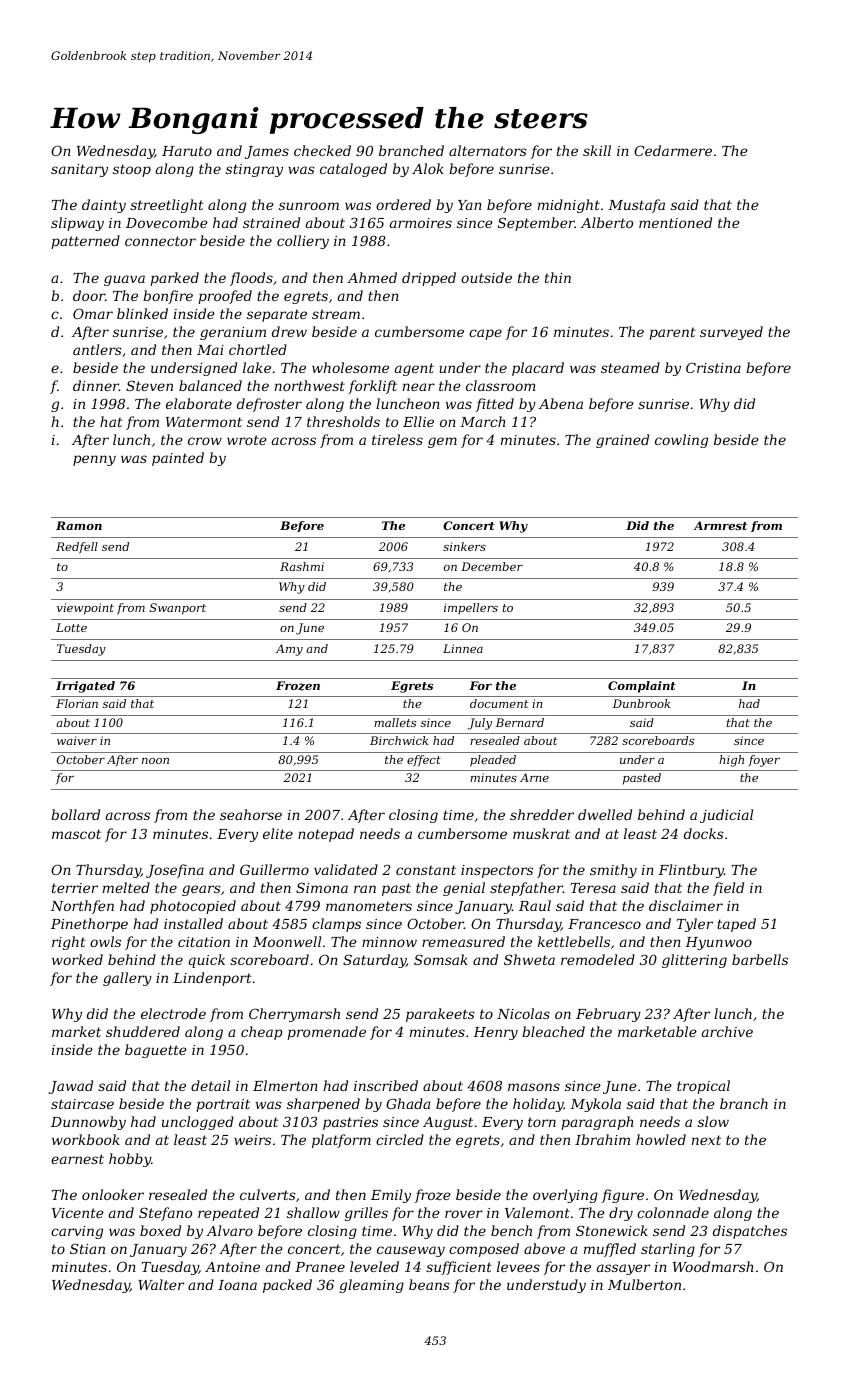 The width and height of the screenshot is (849, 1400). What do you see at coordinates (77, 548) in the screenshot?
I see `Redfell` at bounding box center [77, 548].
